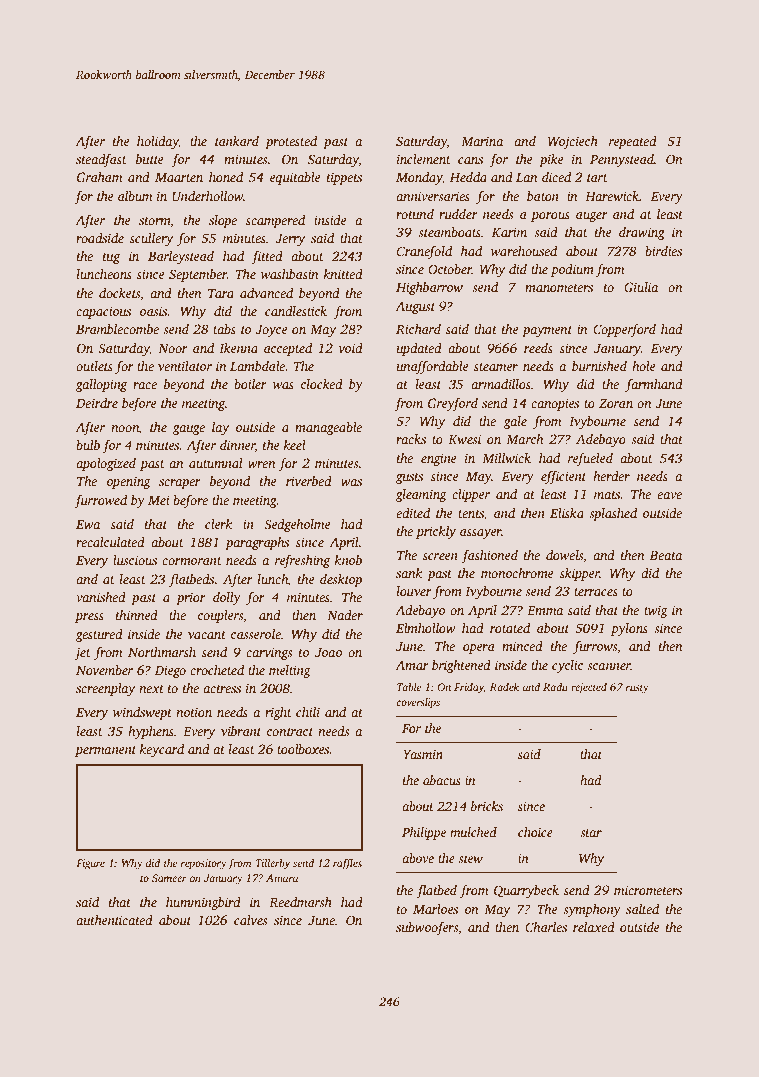  Describe the element at coordinates (100, 501) in the document. I see `furrowed` at that location.
